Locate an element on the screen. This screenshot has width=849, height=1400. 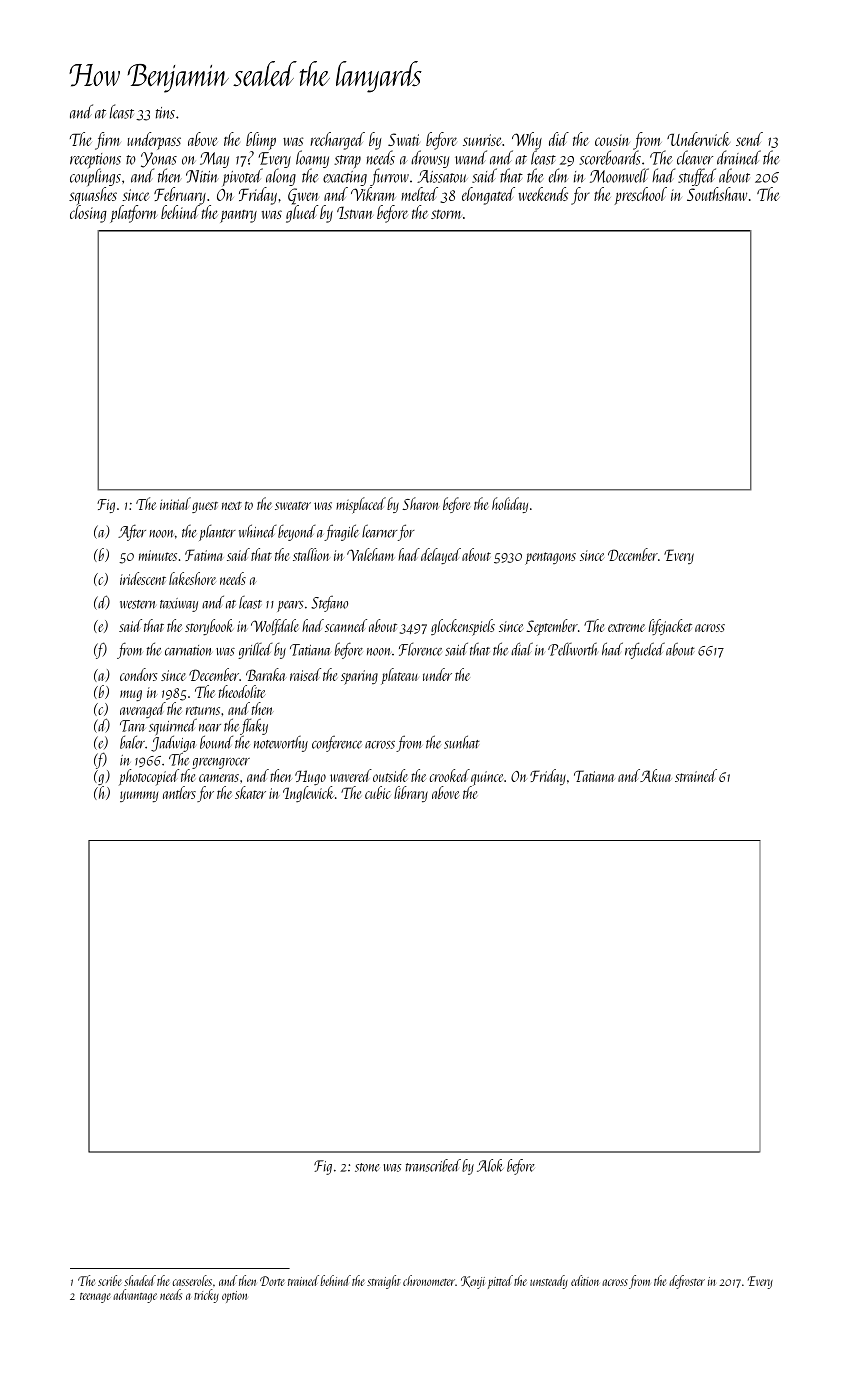
melted is located at coordinates (419, 194).
